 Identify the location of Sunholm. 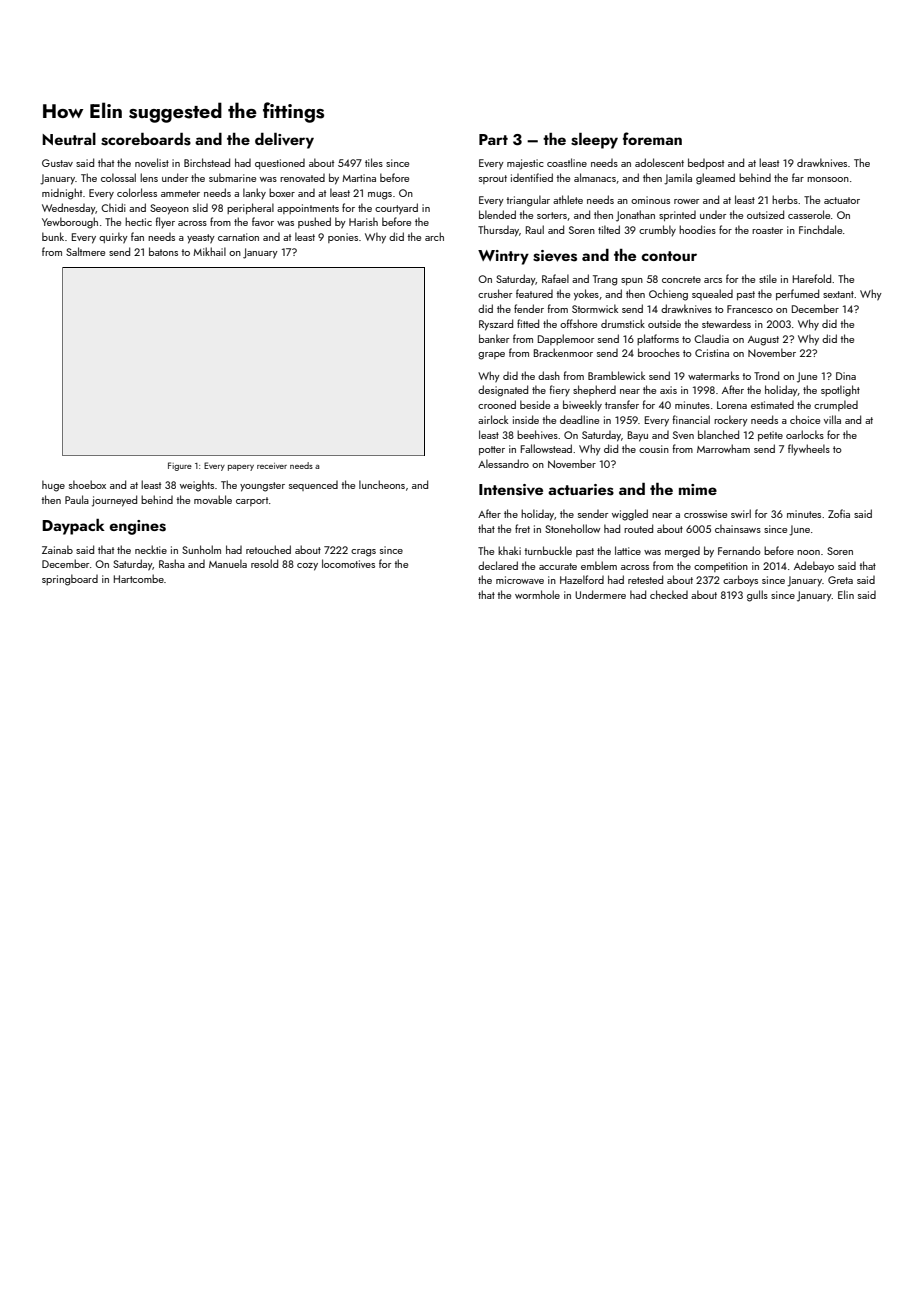
(201, 549).
